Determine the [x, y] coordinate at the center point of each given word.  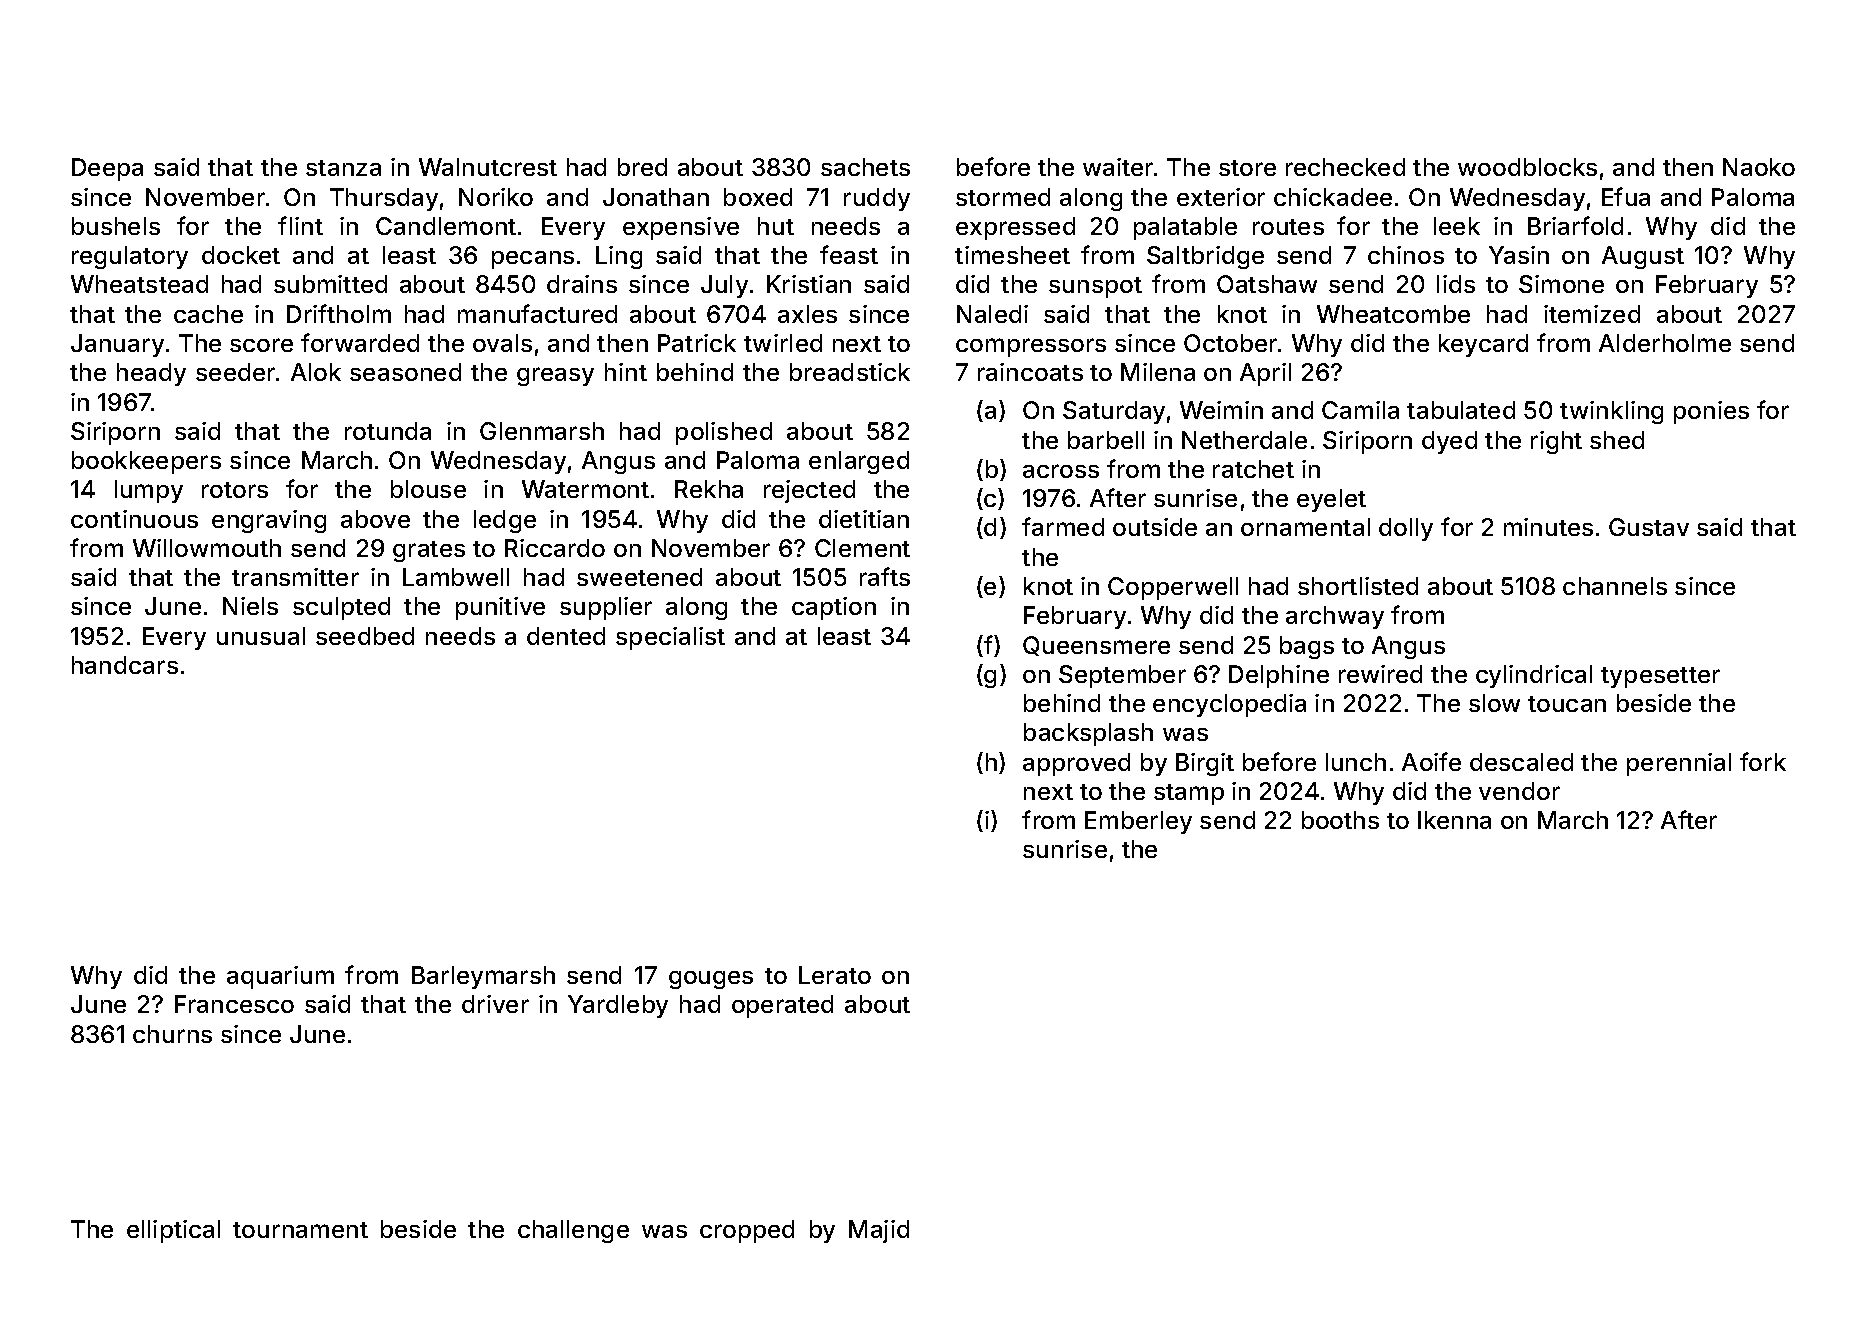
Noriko [496, 197]
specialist [670, 638]
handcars [125, 665]
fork [1763, 761]
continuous [134, 519]
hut [776, 226]
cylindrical [1534, 676]
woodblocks [1527, 167]
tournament [300, 1230]
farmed [1063, 526]
